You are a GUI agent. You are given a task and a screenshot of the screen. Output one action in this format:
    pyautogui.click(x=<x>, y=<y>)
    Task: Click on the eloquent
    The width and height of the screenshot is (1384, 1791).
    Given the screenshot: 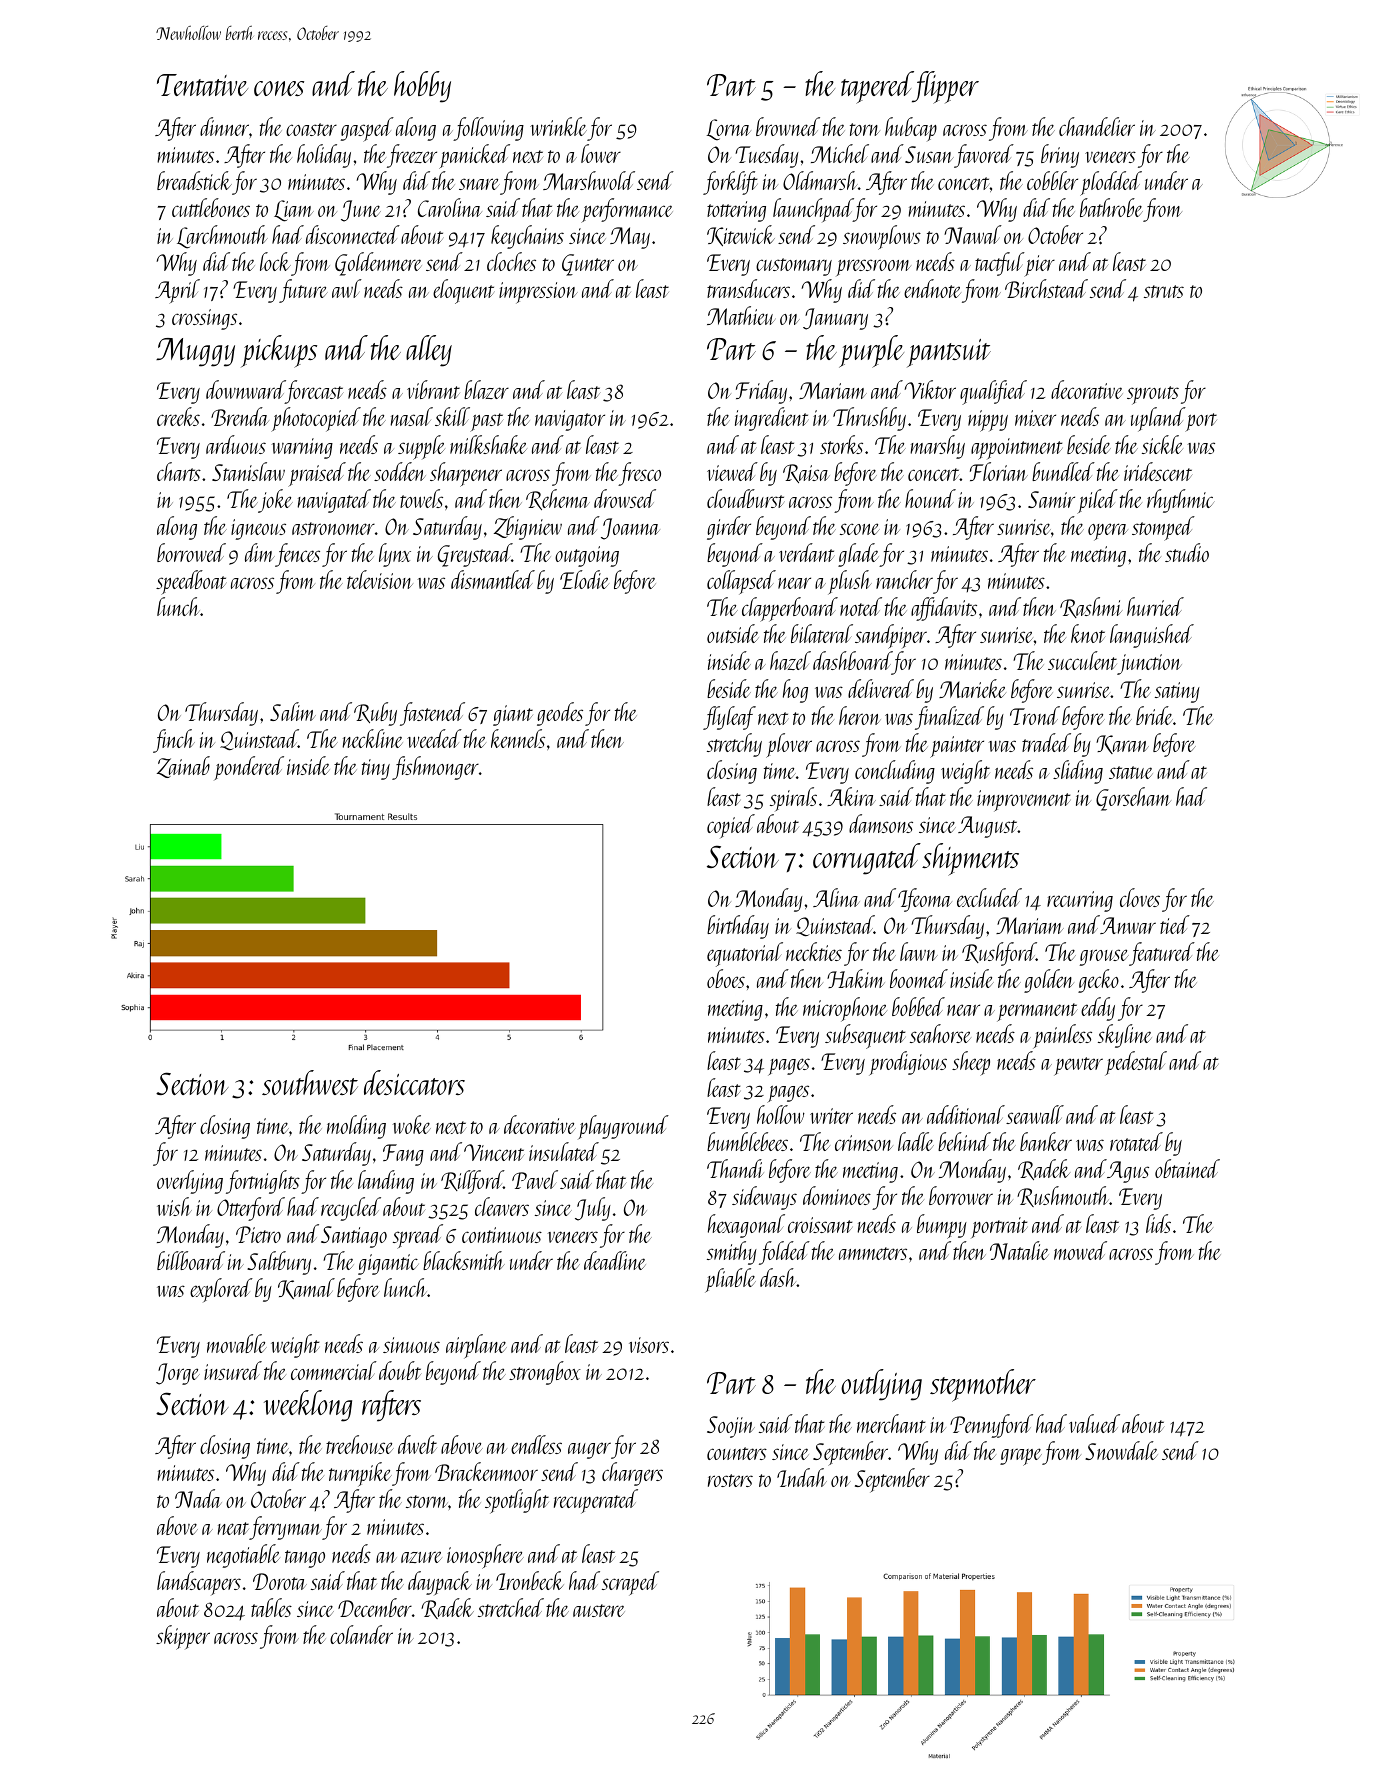 What is the action you would take?
    pyautogui.click(x=464, y=291)
